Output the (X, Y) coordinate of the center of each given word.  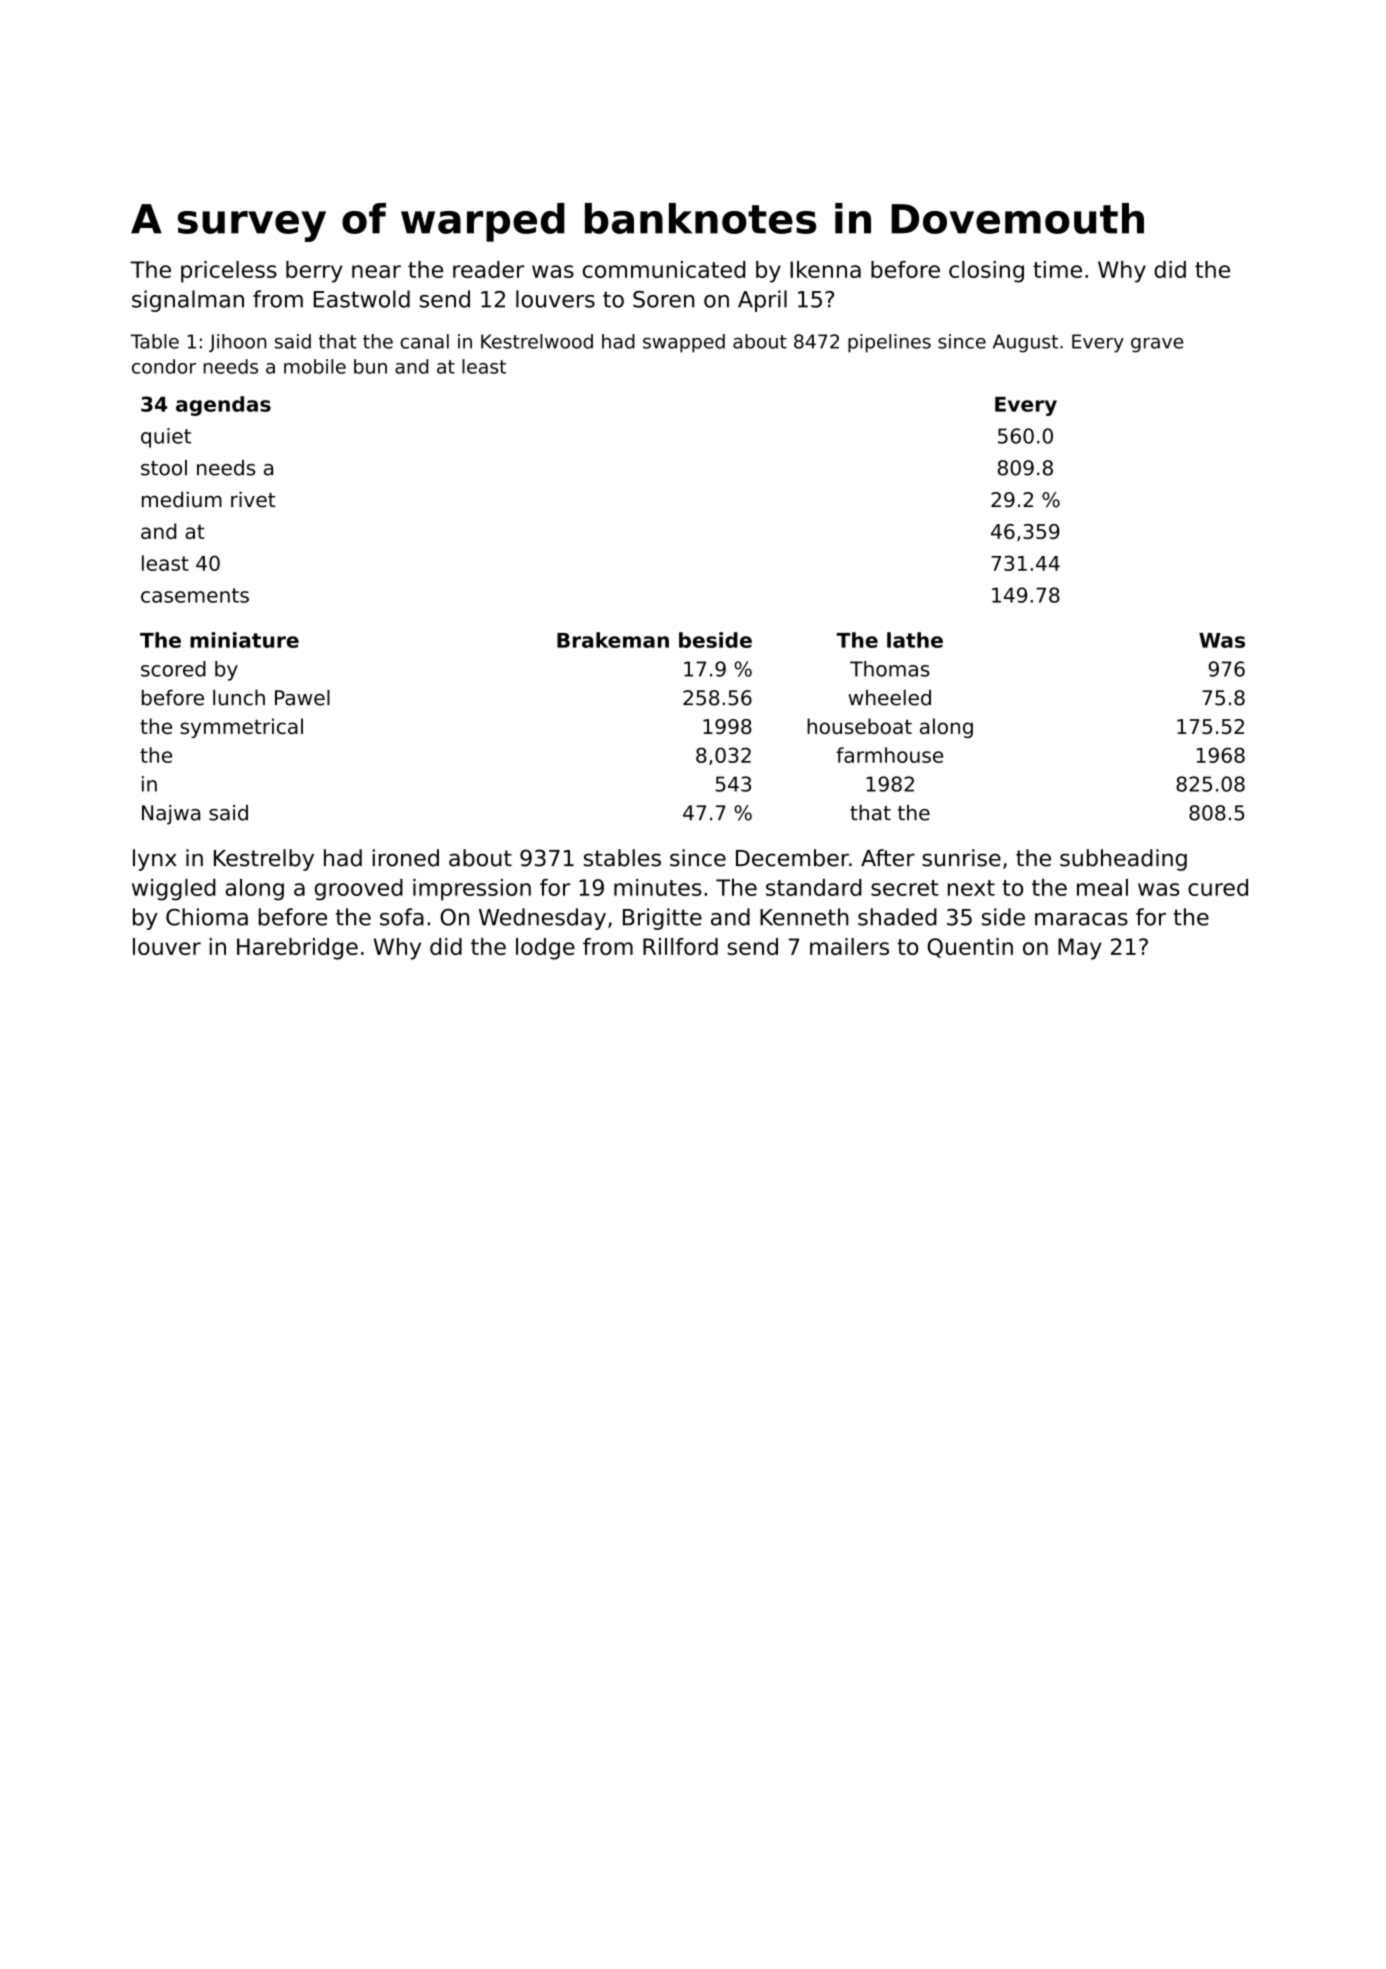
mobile (315, 366)
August (1025, 343)
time (1057, 269)
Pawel (302, 698)
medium (182, 499)
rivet (253, 499)
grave (1157, 345)
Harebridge (297, 949)
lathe (915, 640)
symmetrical (241, 728)
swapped (684, 343)
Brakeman (613, 640)
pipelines (889, 343)
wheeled (889, 698)
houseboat (859, 726)
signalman (188, 301)
